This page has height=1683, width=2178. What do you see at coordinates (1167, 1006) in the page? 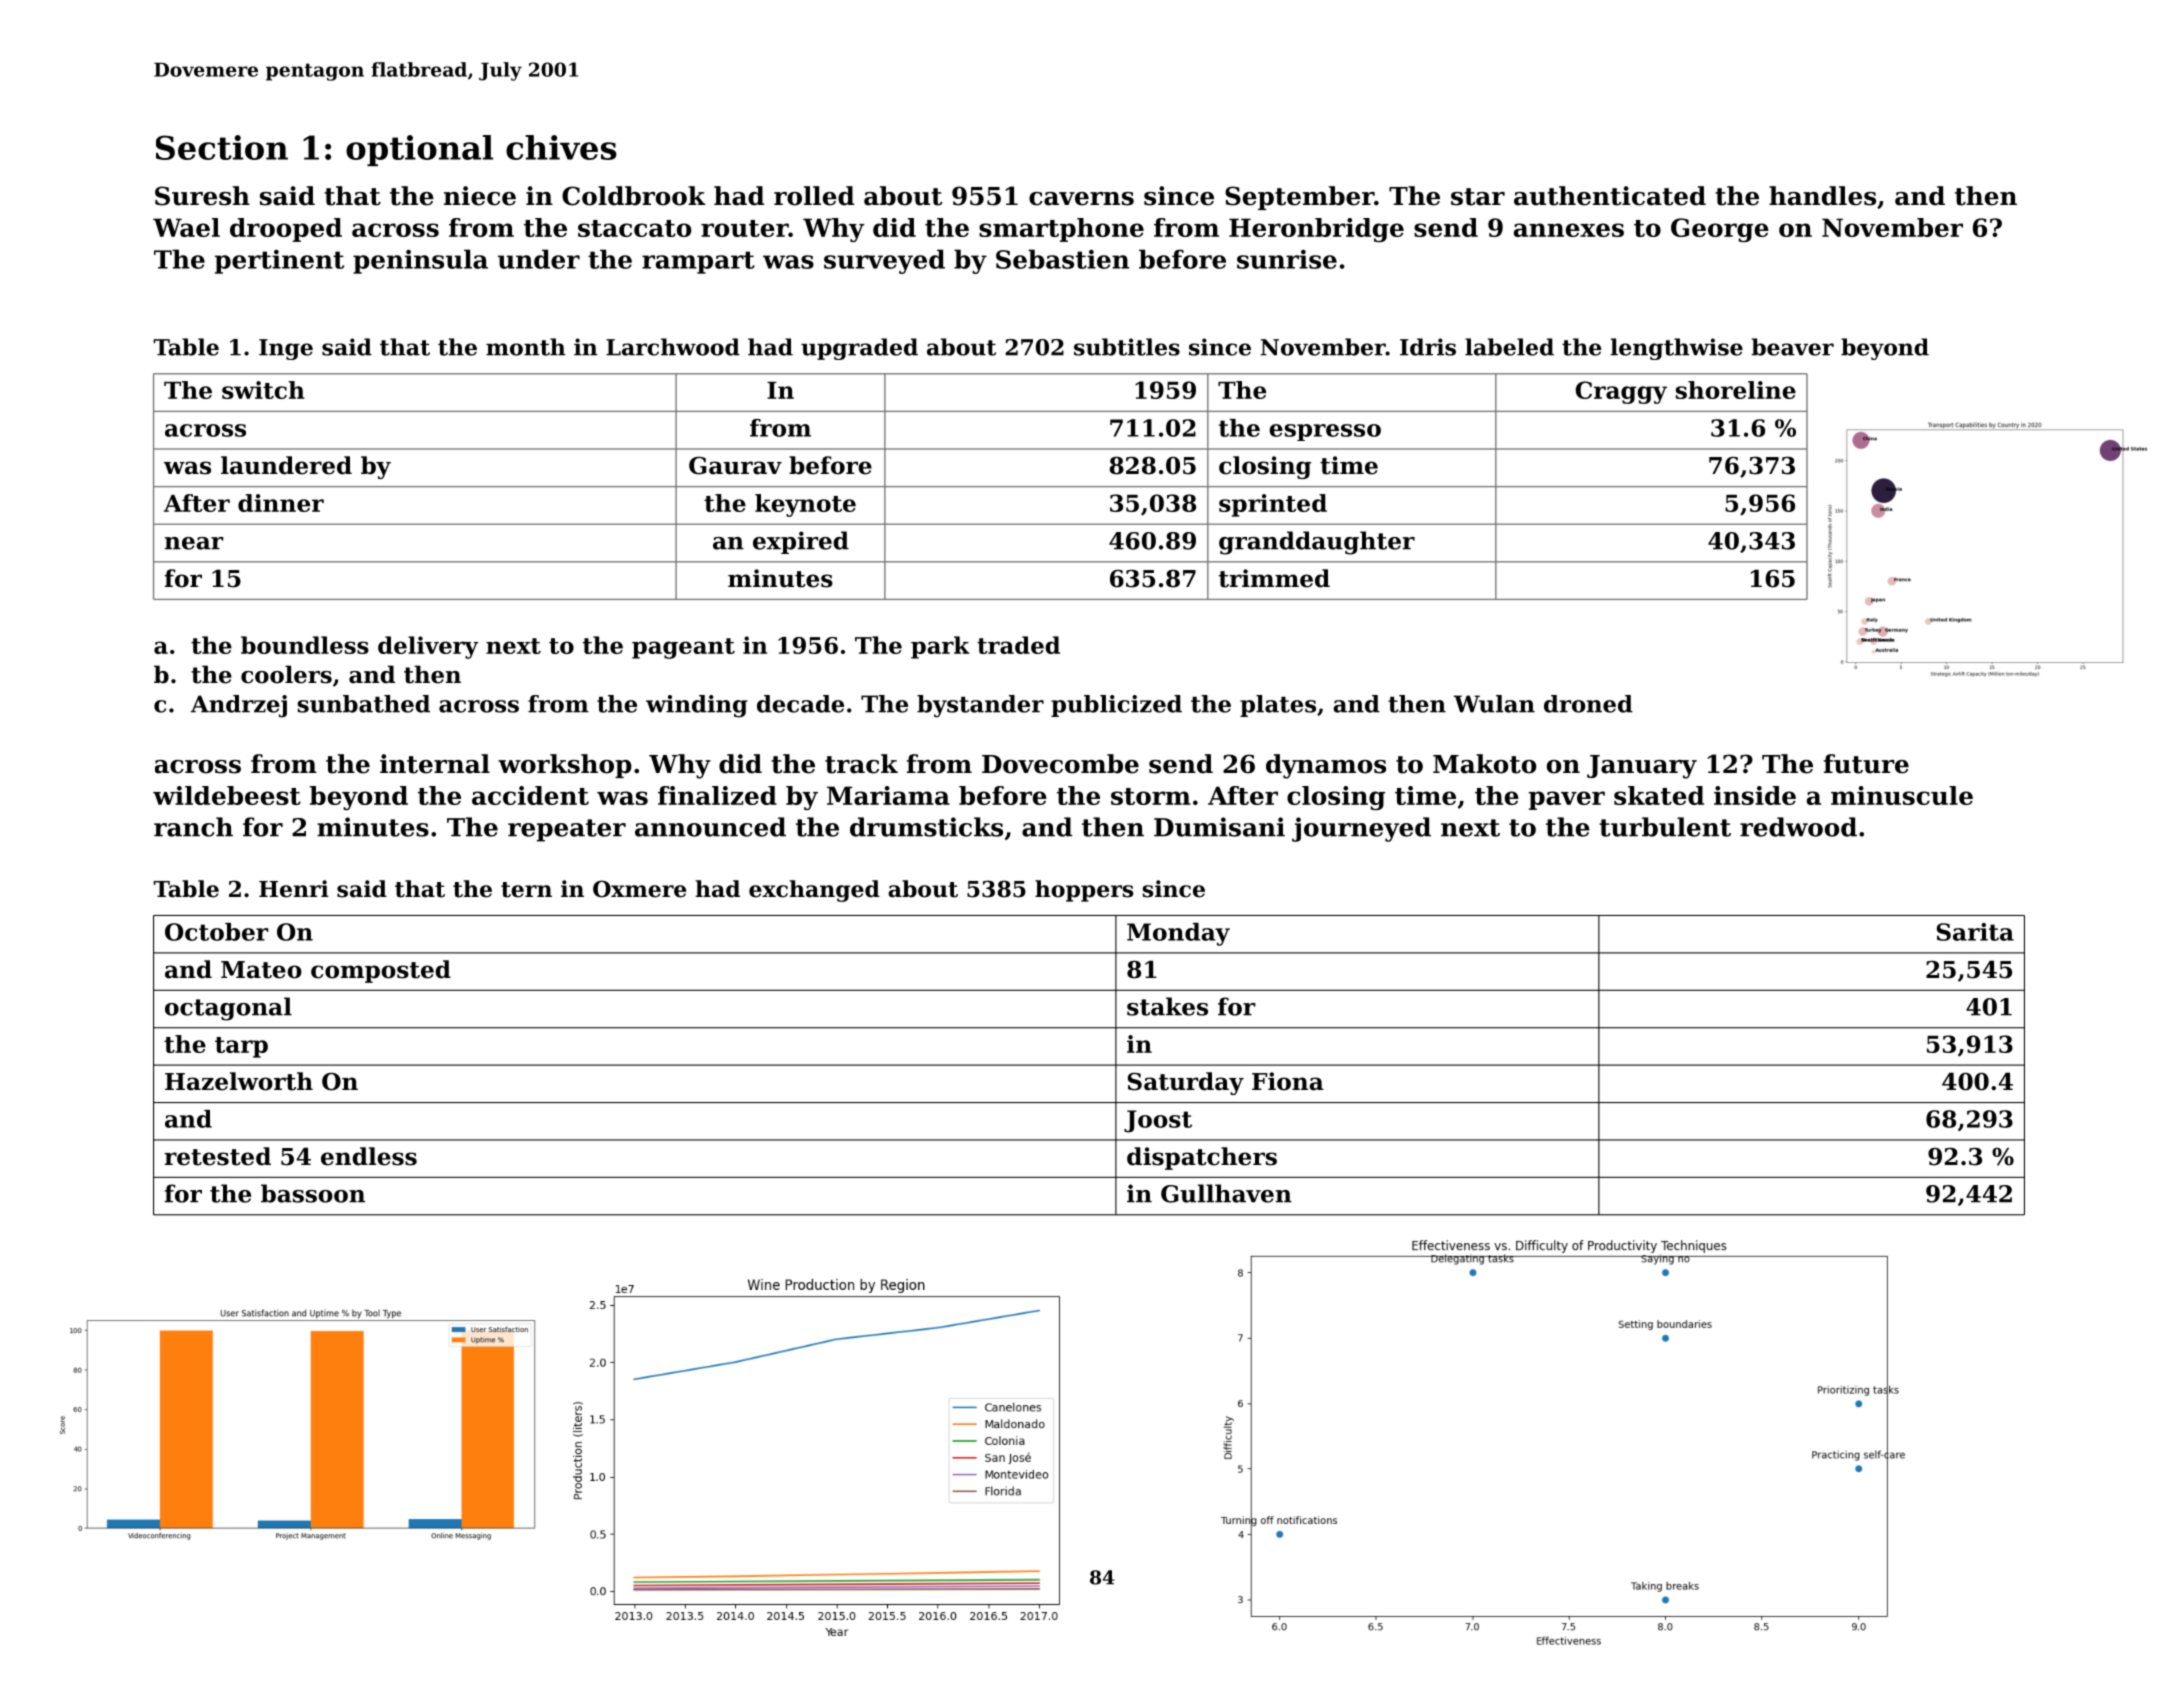
I see `stakes` at bounding box center [1167, 1006].
